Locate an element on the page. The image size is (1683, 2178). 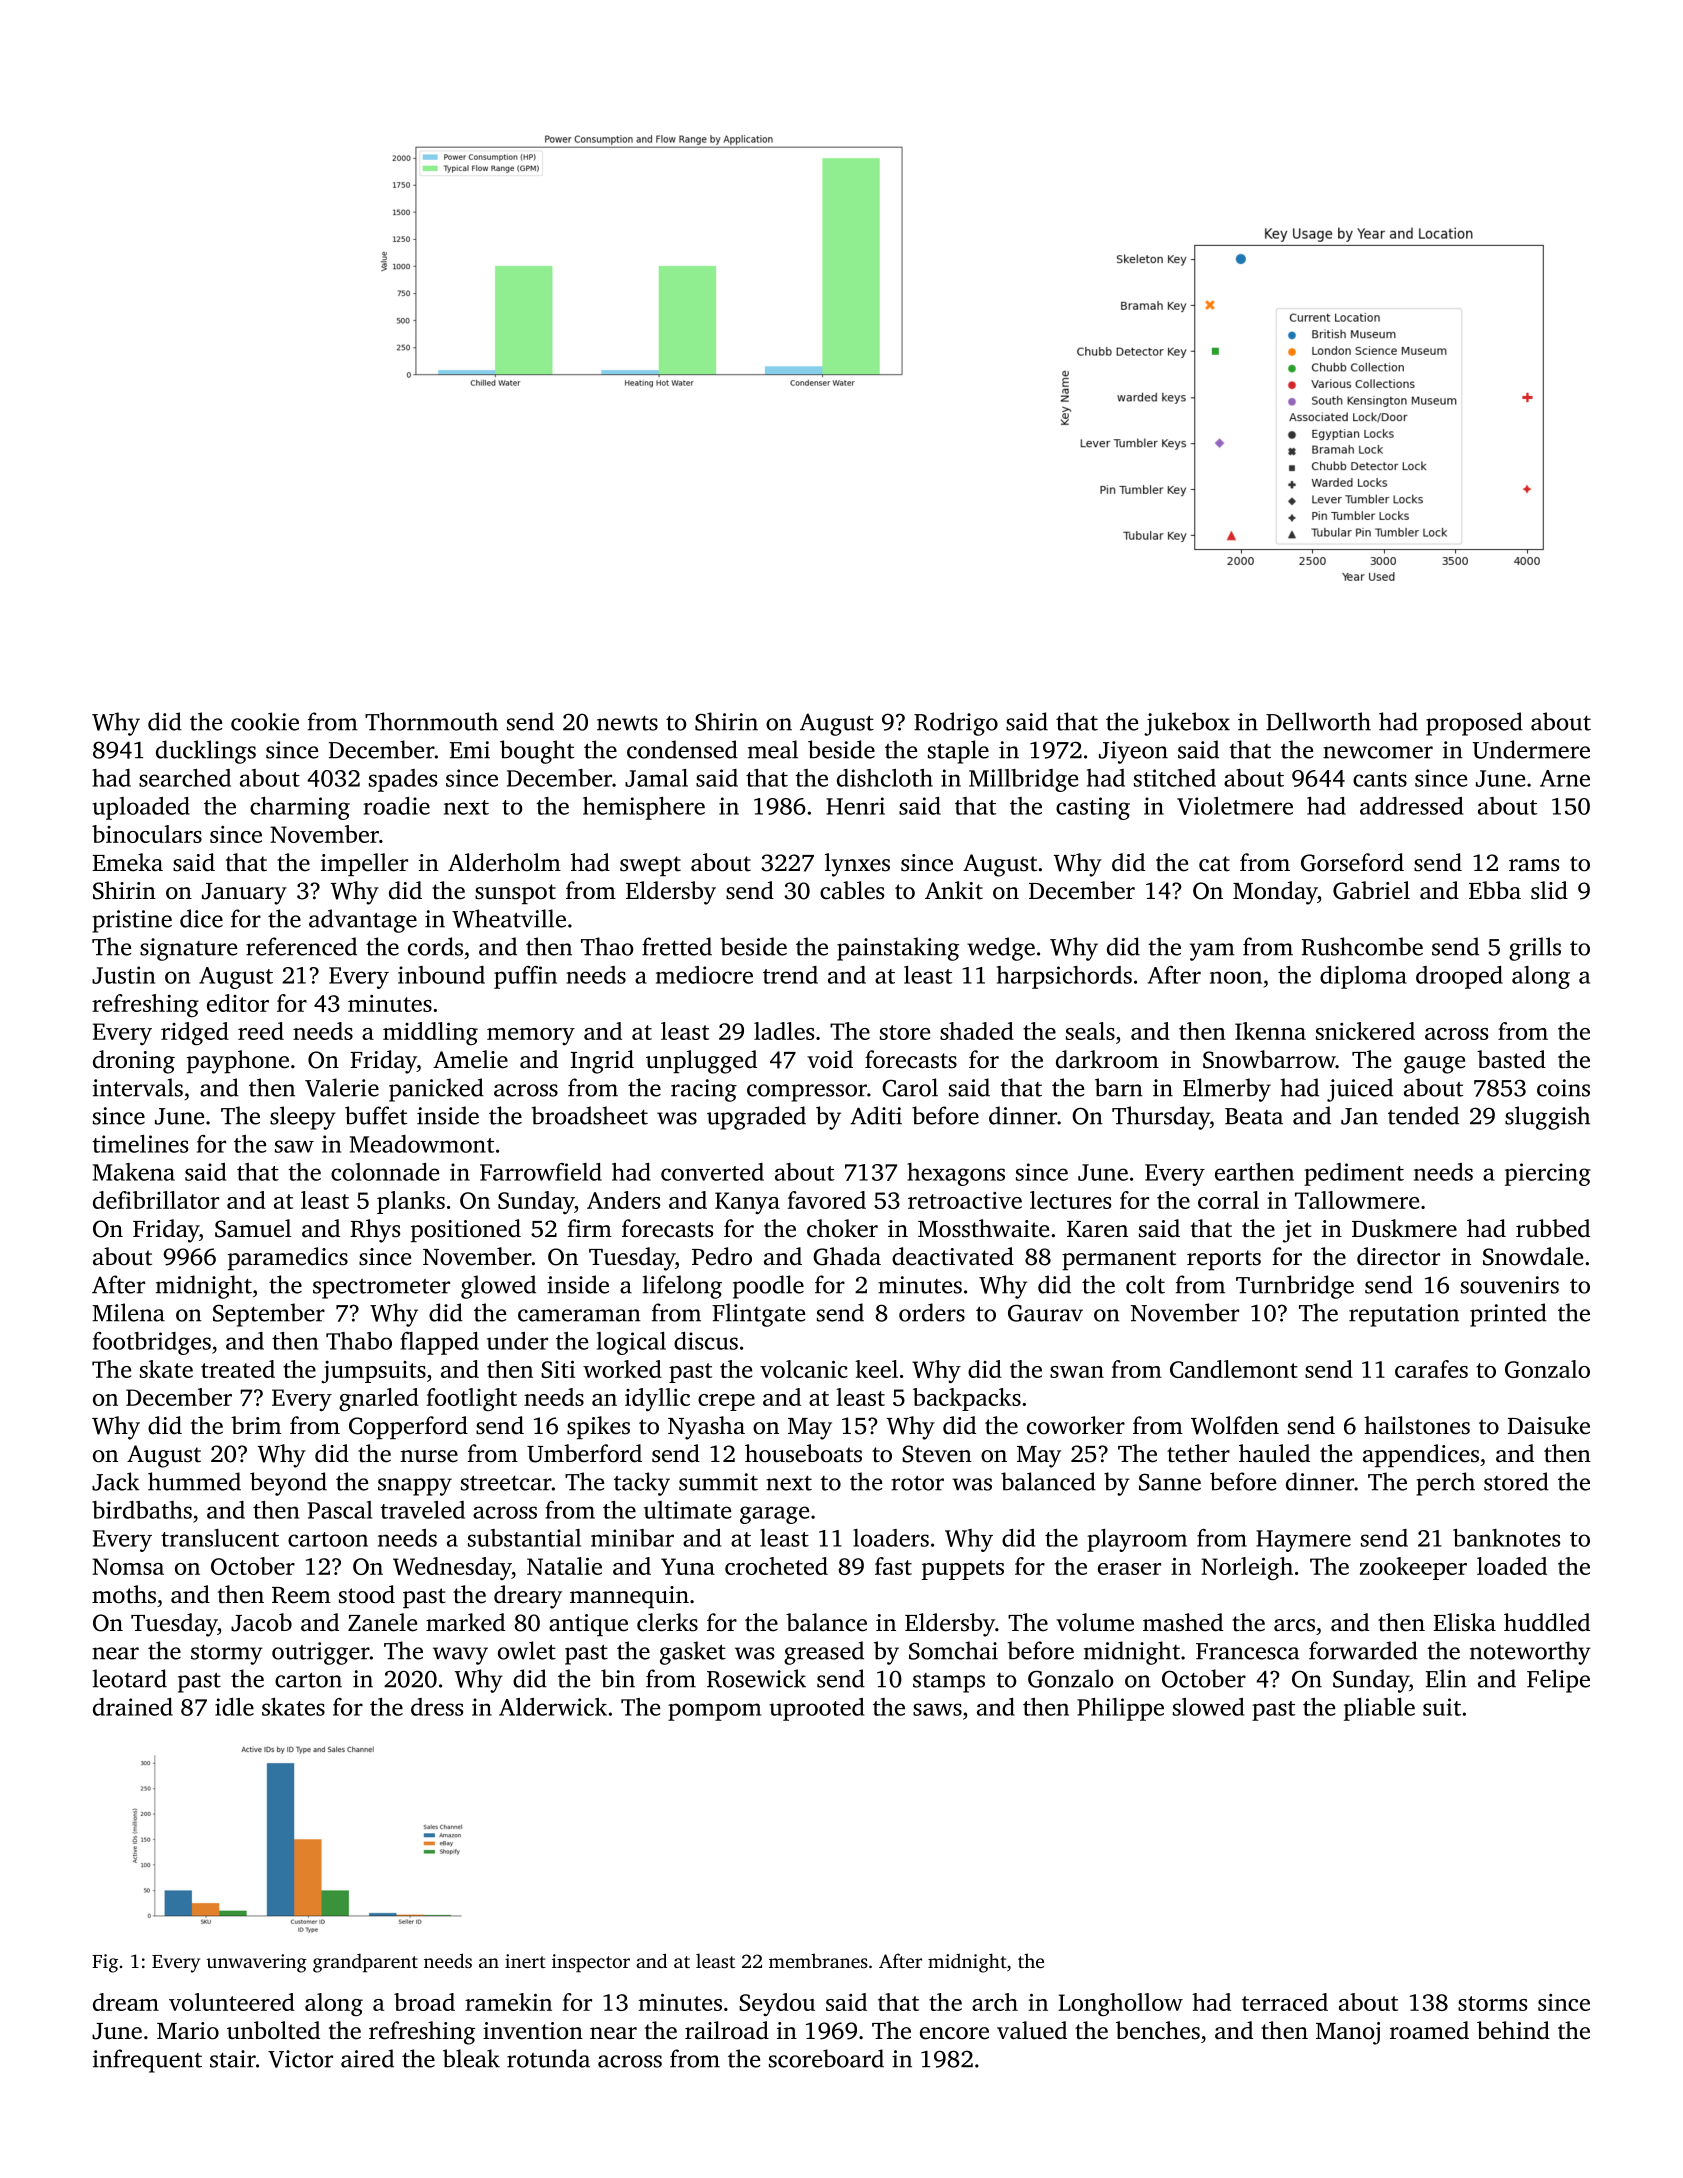
Valerie is located at coordinates (342, 1087).
